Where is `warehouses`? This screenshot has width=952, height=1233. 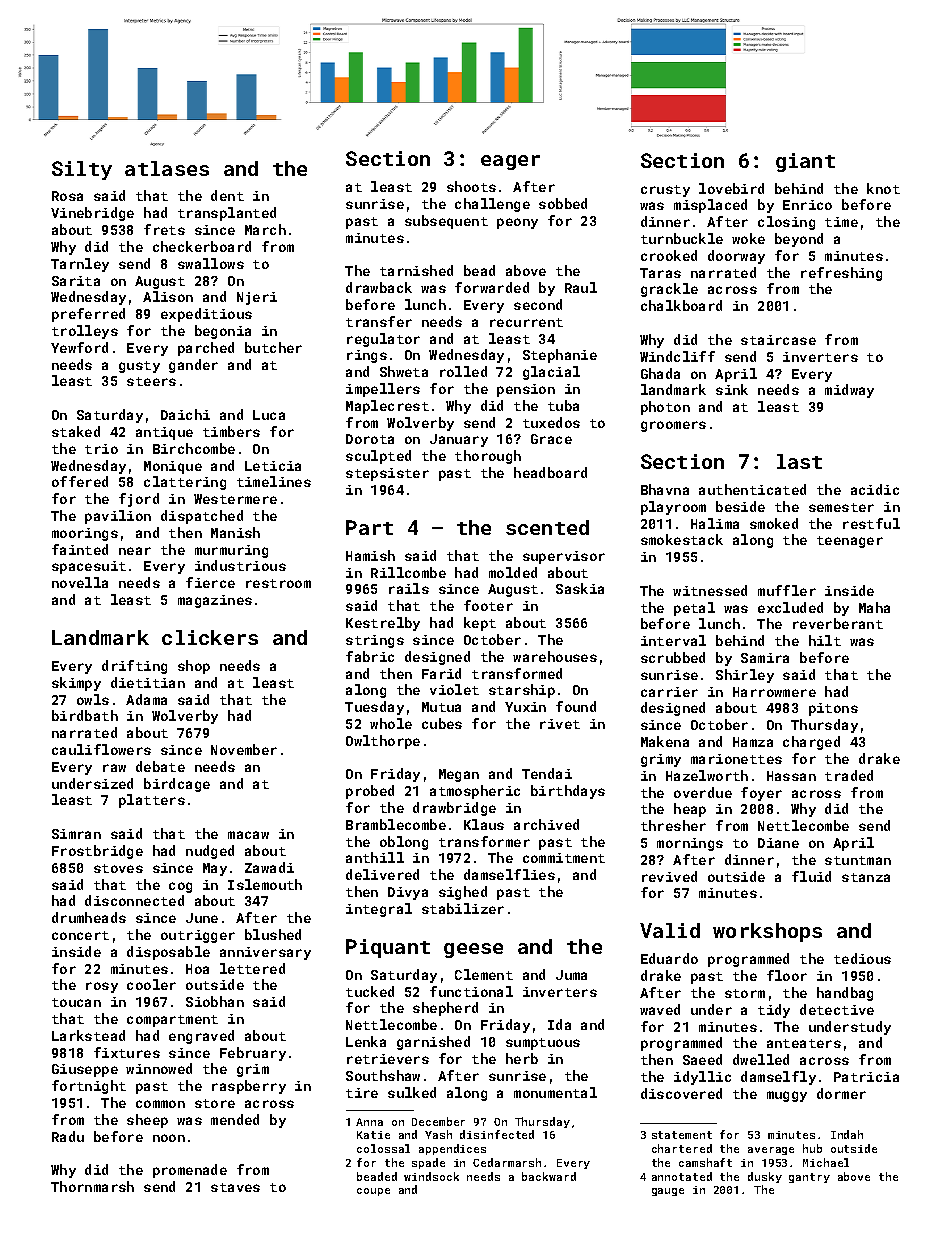 warehouses is located at coordinates (555, 656).
